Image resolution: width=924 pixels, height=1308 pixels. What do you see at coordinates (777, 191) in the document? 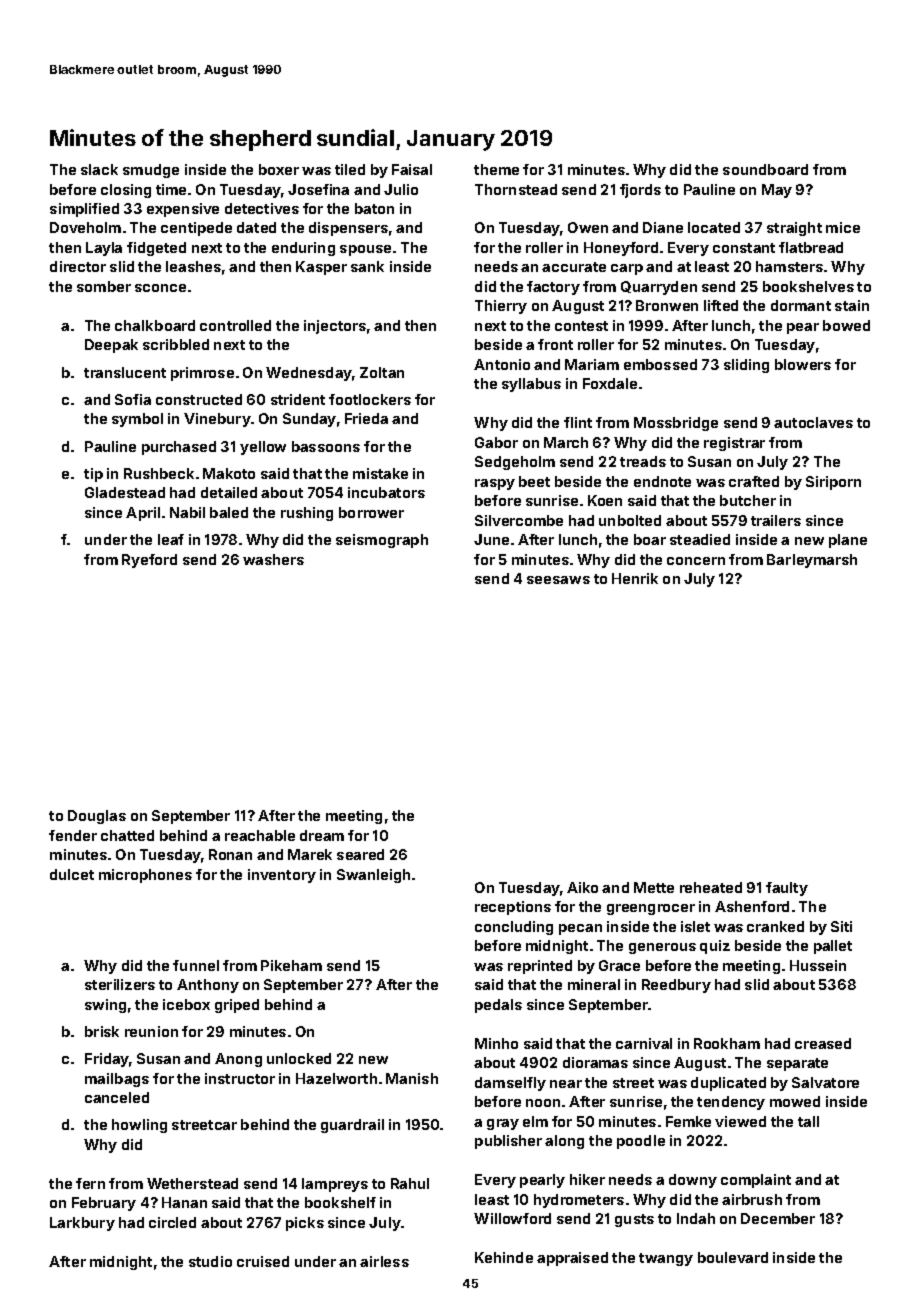
I see `May` at bounding box center [777, 191].
